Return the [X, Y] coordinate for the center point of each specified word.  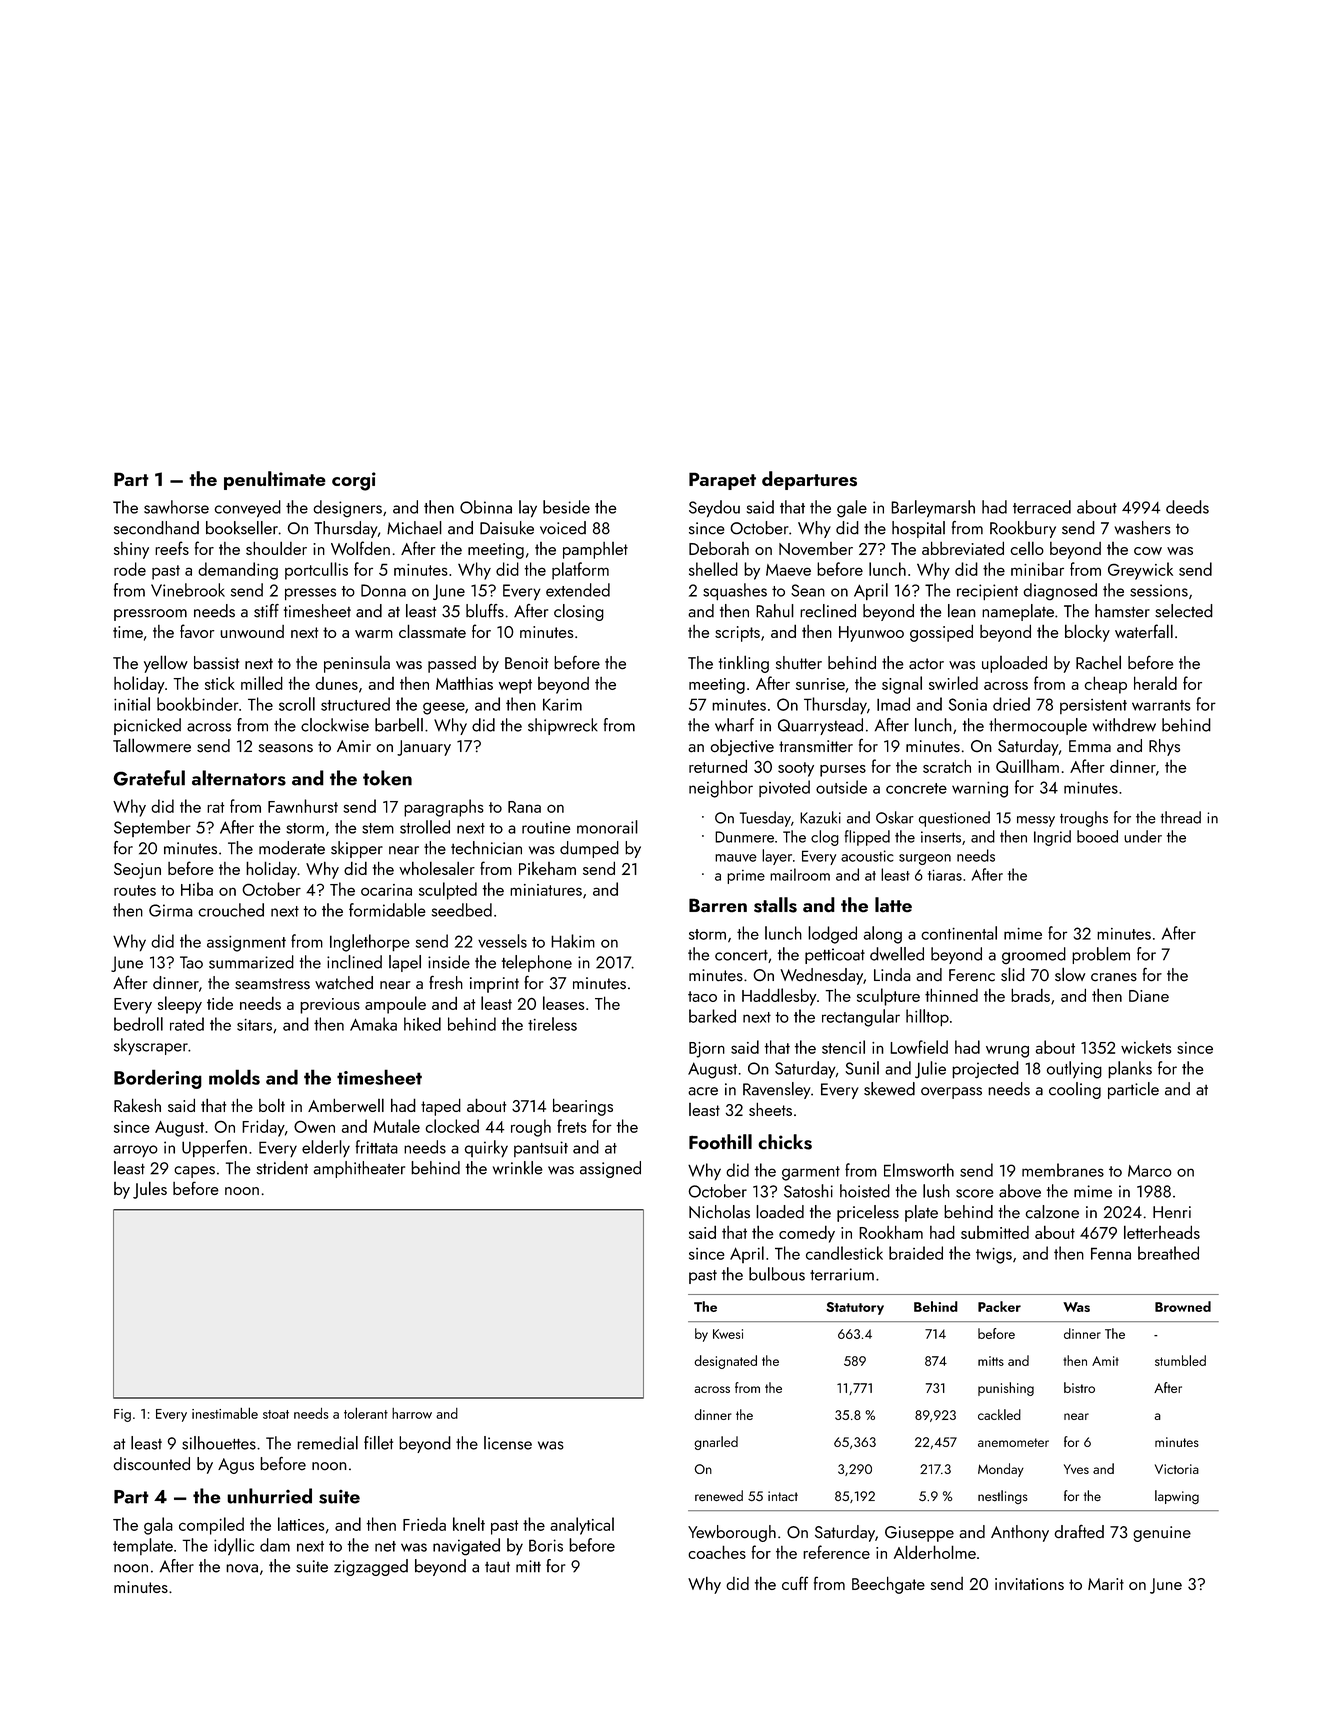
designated [725, 1362]
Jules [150, 1190]
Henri [1172, 1212]
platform [580, 571]
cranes [1114, 977]
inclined [354, 962]
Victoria [1177, 1469]
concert [741, 955]
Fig [122, 1415]
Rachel [1098, 662]
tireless [552, 1024]
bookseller [242, 528]
